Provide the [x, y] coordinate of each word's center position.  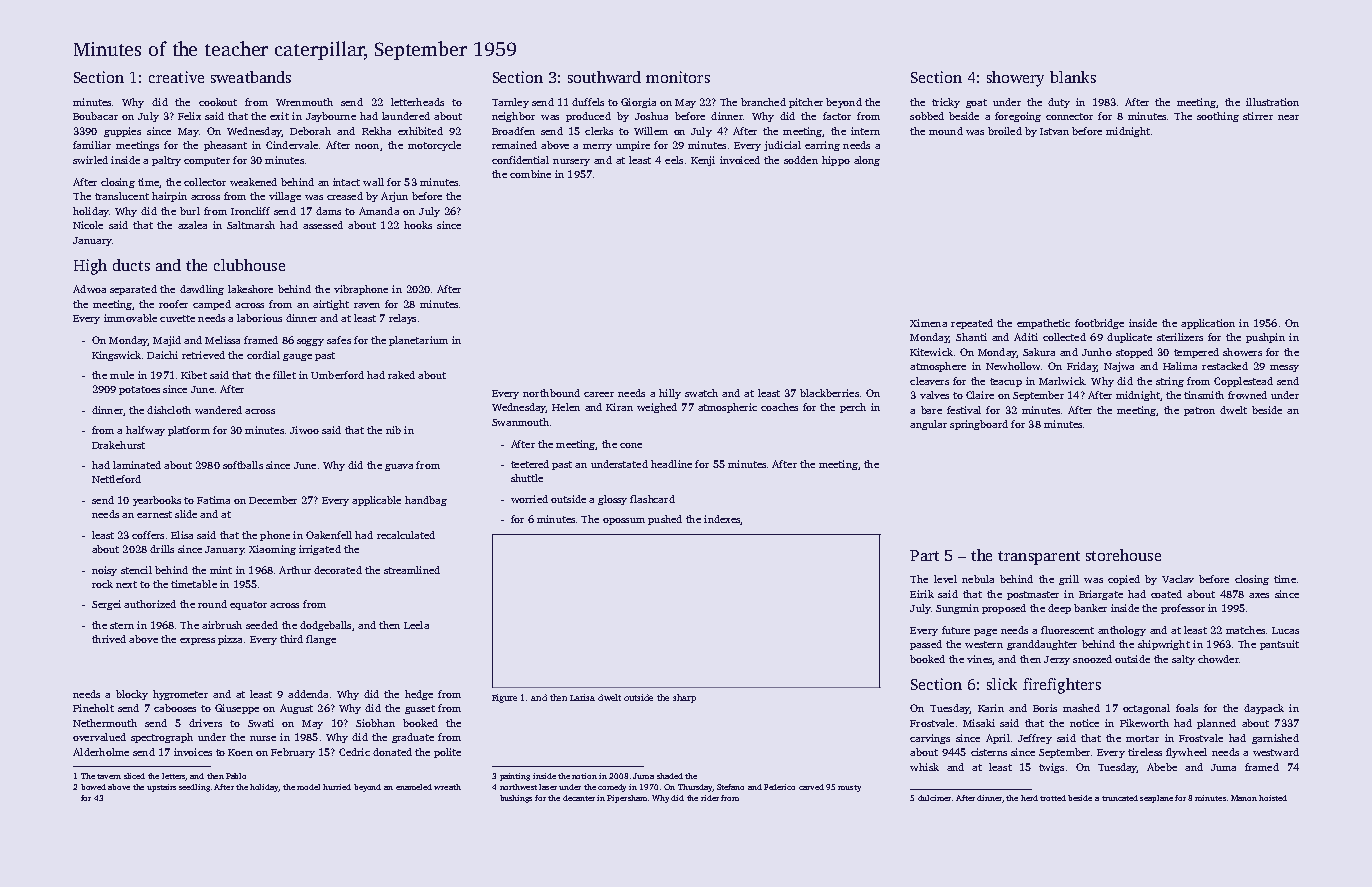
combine [530, 174]
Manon [1244, 798]
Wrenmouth [304, 102]
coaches [779, 407]
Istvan [1054, 131]
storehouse [1123, 555]
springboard [979, 425]
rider [710, 798]
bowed [93, 787]
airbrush [222, 625]
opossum [624, 521]
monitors [678, 77]
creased [345, 196]
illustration [1272, 102]
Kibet [194, 375]
